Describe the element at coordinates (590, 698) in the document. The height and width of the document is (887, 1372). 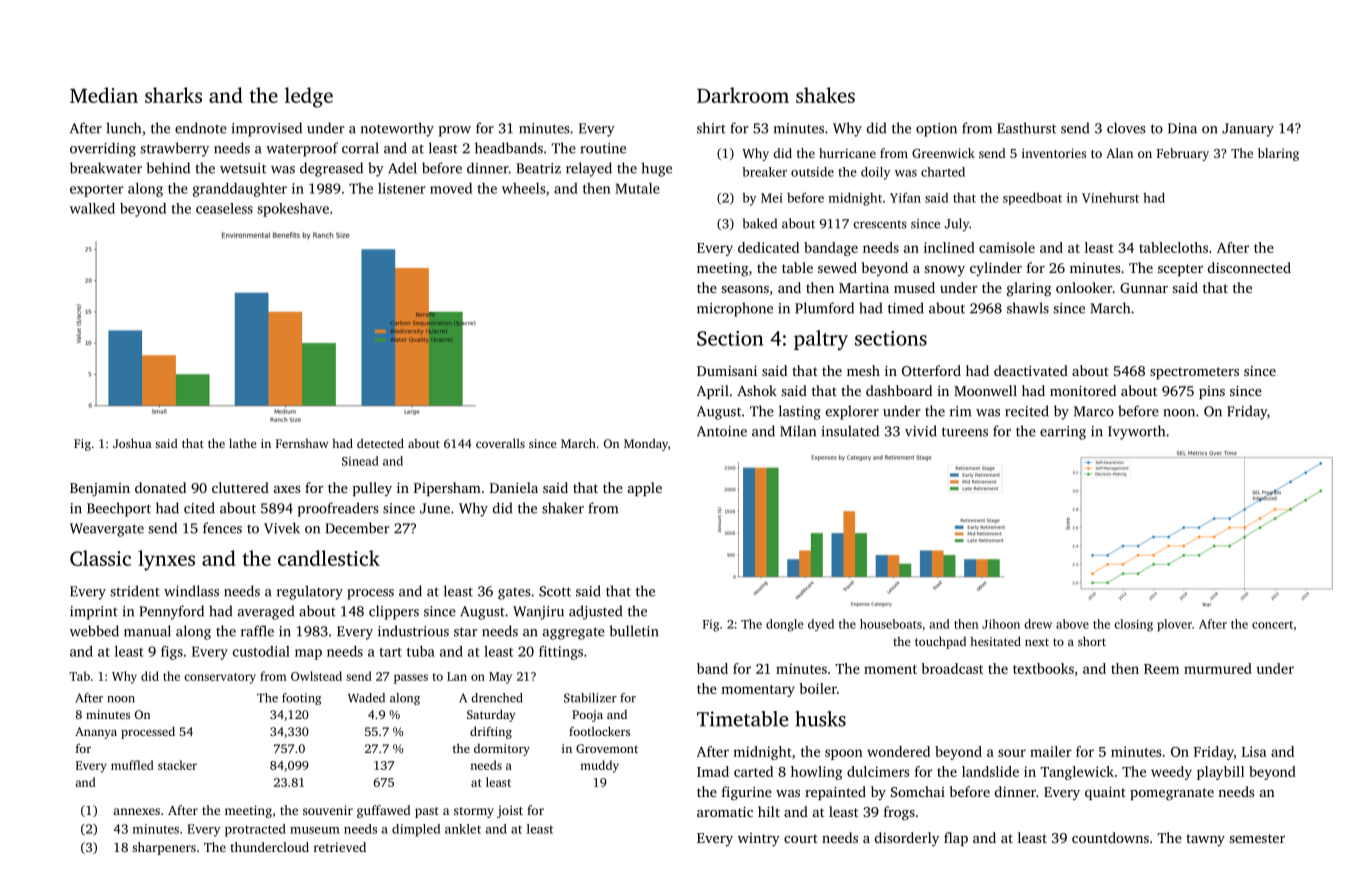
I see `Stabilizer` at that location.
